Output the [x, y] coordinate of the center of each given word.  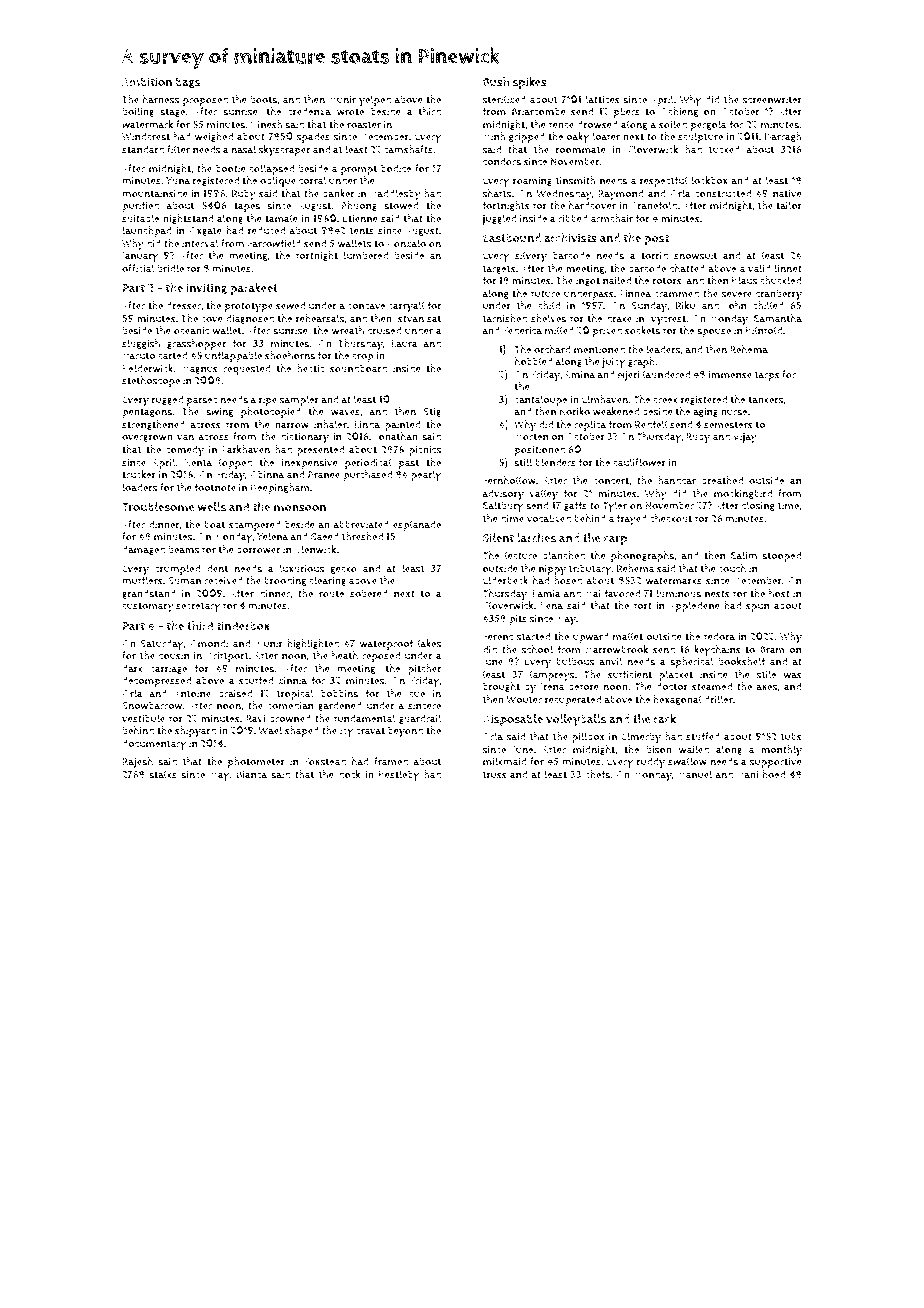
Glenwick [315, 549]
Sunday [649, 306]
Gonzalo [406, 243]
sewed [290, 305]
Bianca [251, 774]
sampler [299, 400]
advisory [503, 494]
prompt [359, 170]
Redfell [651, 424]
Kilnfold [764, 330]
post [656, 240]
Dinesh [266, 124]
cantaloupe [540, 400]
